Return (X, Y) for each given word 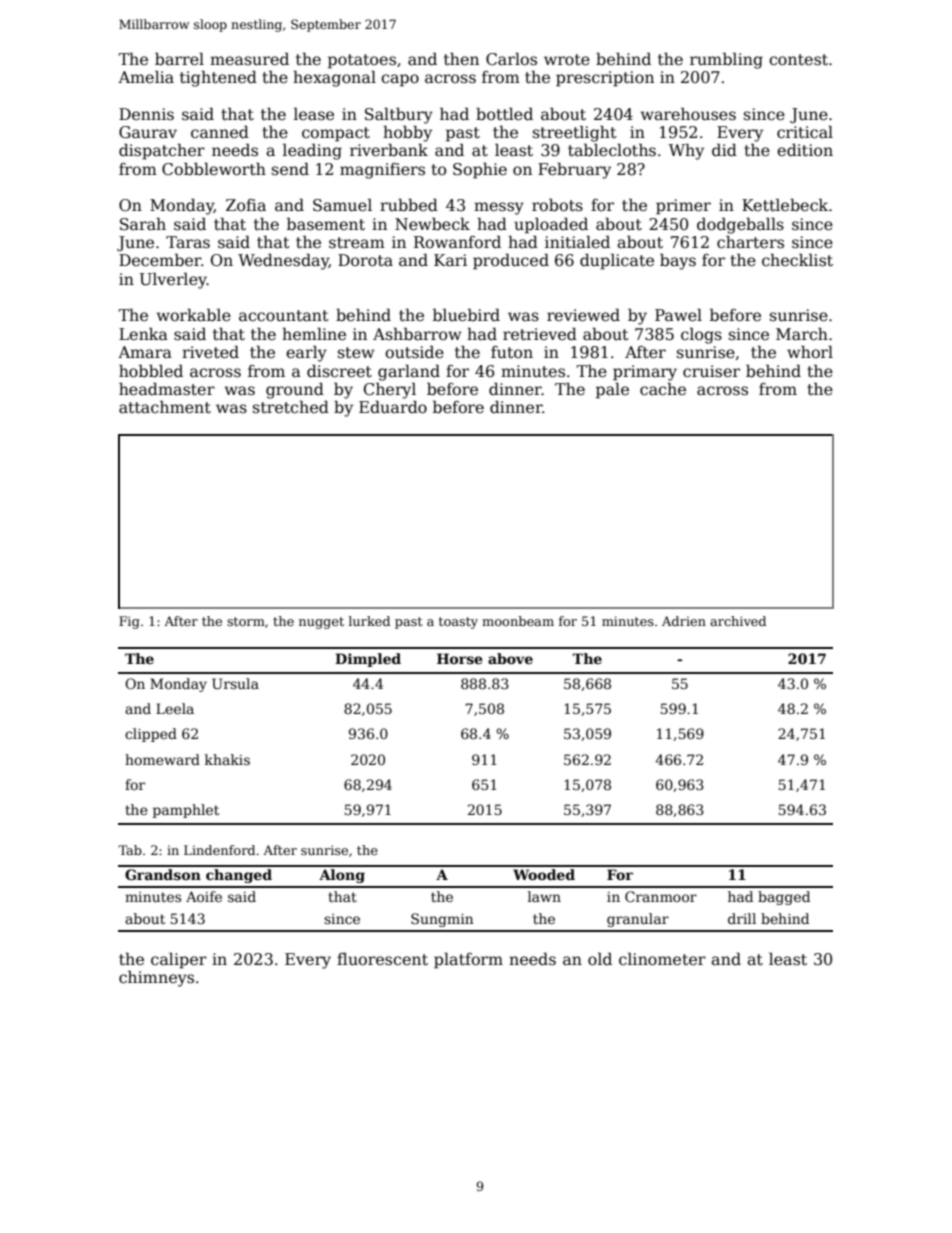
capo (400, 80)
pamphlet (186, 811)
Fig (129, 622)
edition (805, 150)
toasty (458, 623)
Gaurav (148, 132)
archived (738, 621)
